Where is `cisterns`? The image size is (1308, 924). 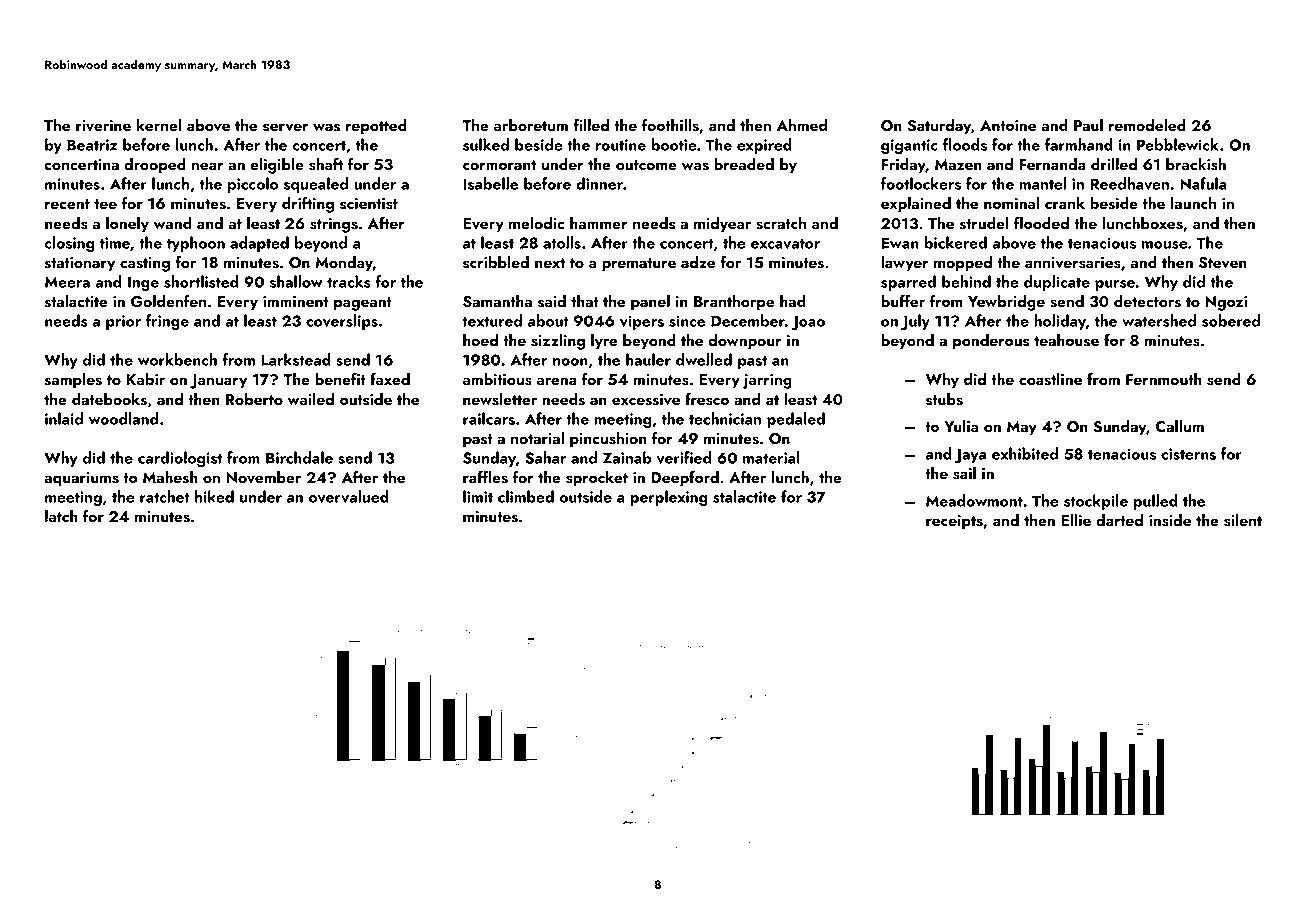 cisterns is located at coordinates (1188, 454).
